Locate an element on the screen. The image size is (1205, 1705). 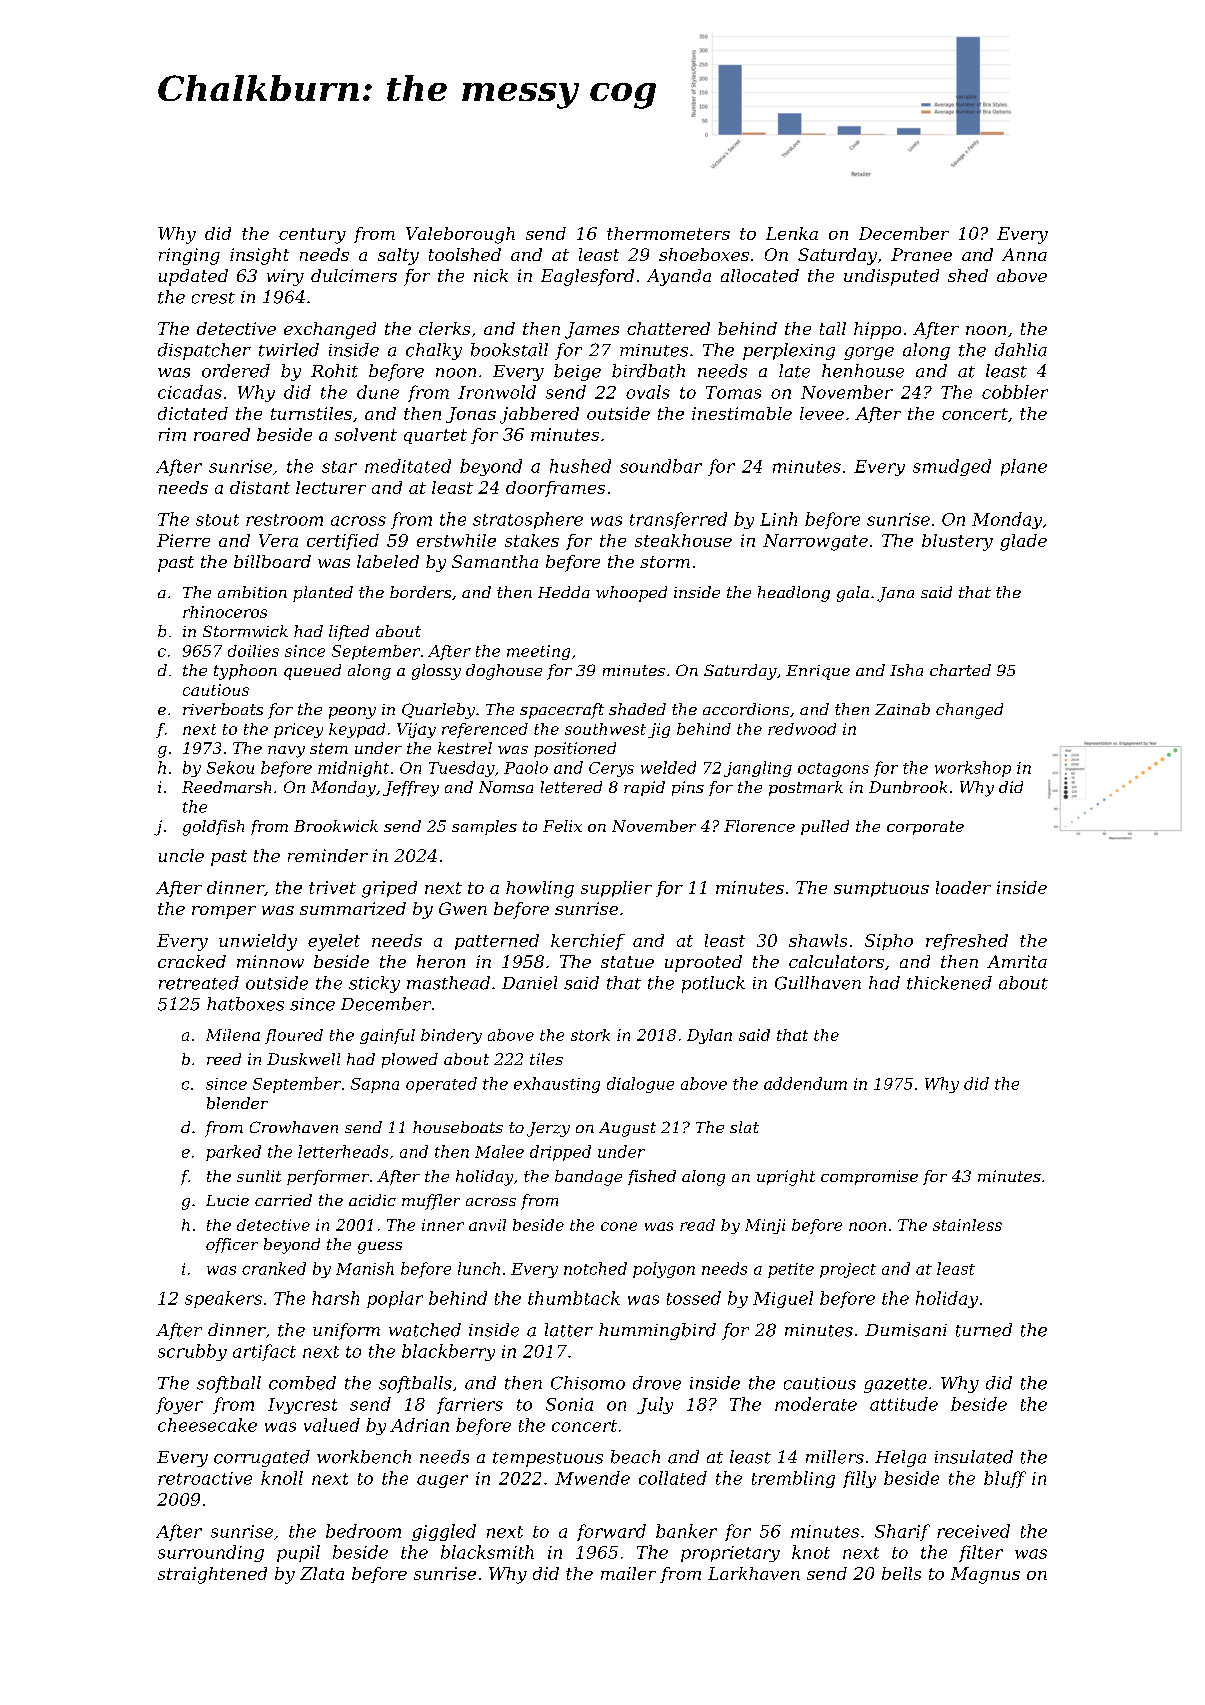
Florence is located at coordinates (759, 826).
